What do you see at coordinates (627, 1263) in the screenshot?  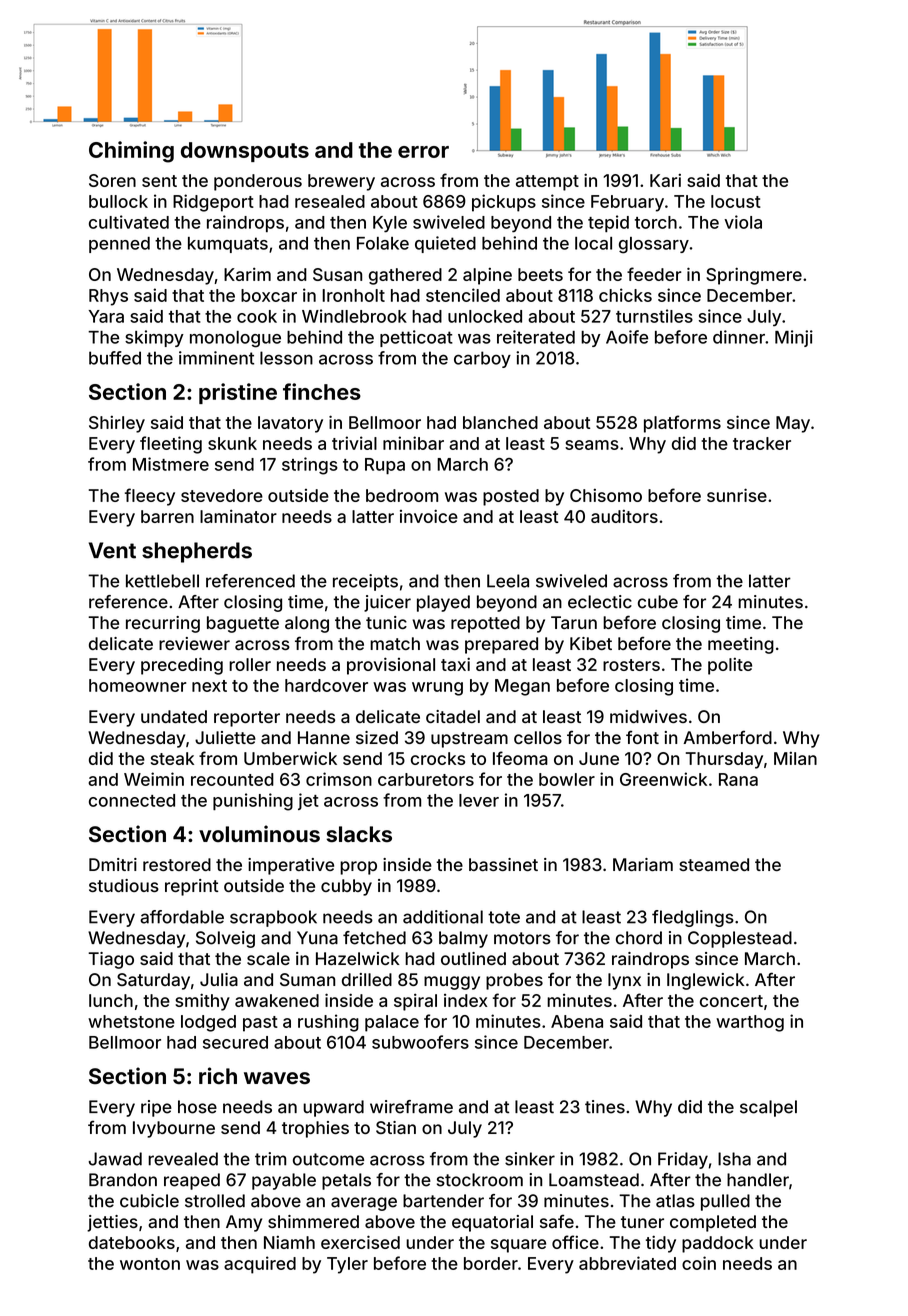 I see `abbreviated` at bounding box center [627, 1263].
